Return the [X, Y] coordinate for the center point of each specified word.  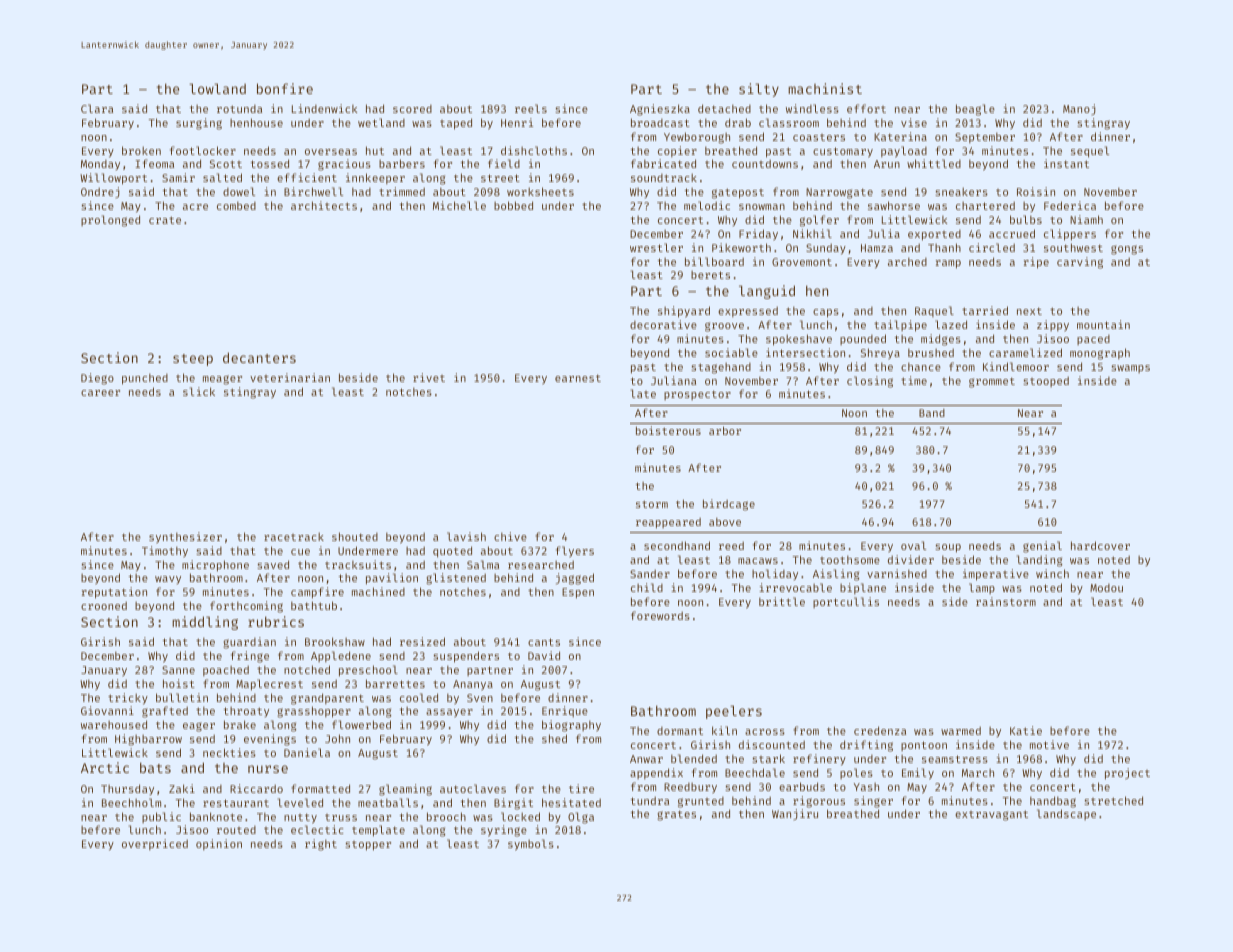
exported [934, 235]
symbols [531, 845]
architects [324, 205]
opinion [219, 844]
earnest [578, 378]
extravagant [991, 815]
